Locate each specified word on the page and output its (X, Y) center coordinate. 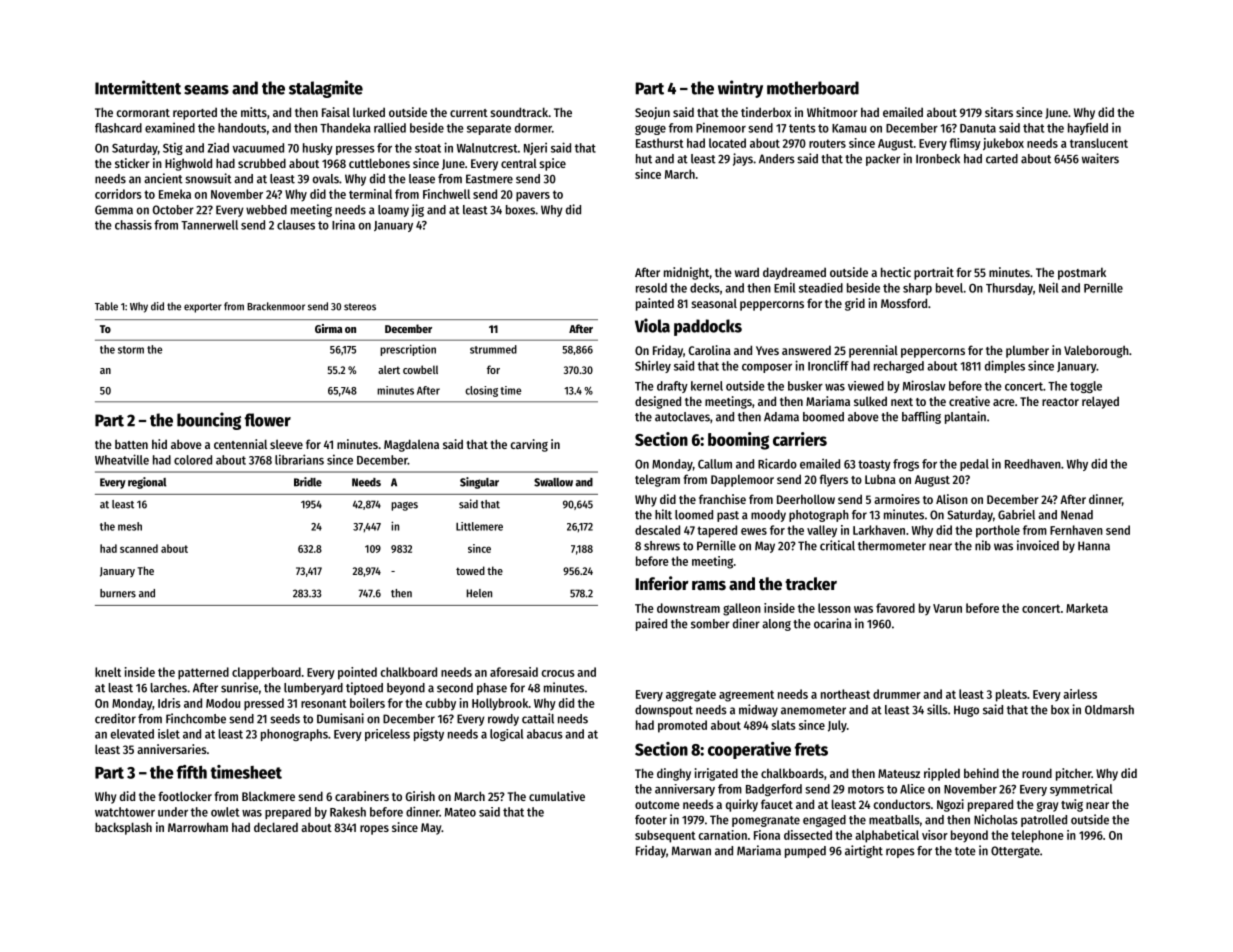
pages (404, 506)
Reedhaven (1033, 464)
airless (1080, 694)
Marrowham (198, 827)
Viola (652, 325)
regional (147, 483)
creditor (115, 718)
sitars (999, 112)
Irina (343, 225)
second (455, 688)
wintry (740, 89)
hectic (896, 272)
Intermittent (138, 87)
